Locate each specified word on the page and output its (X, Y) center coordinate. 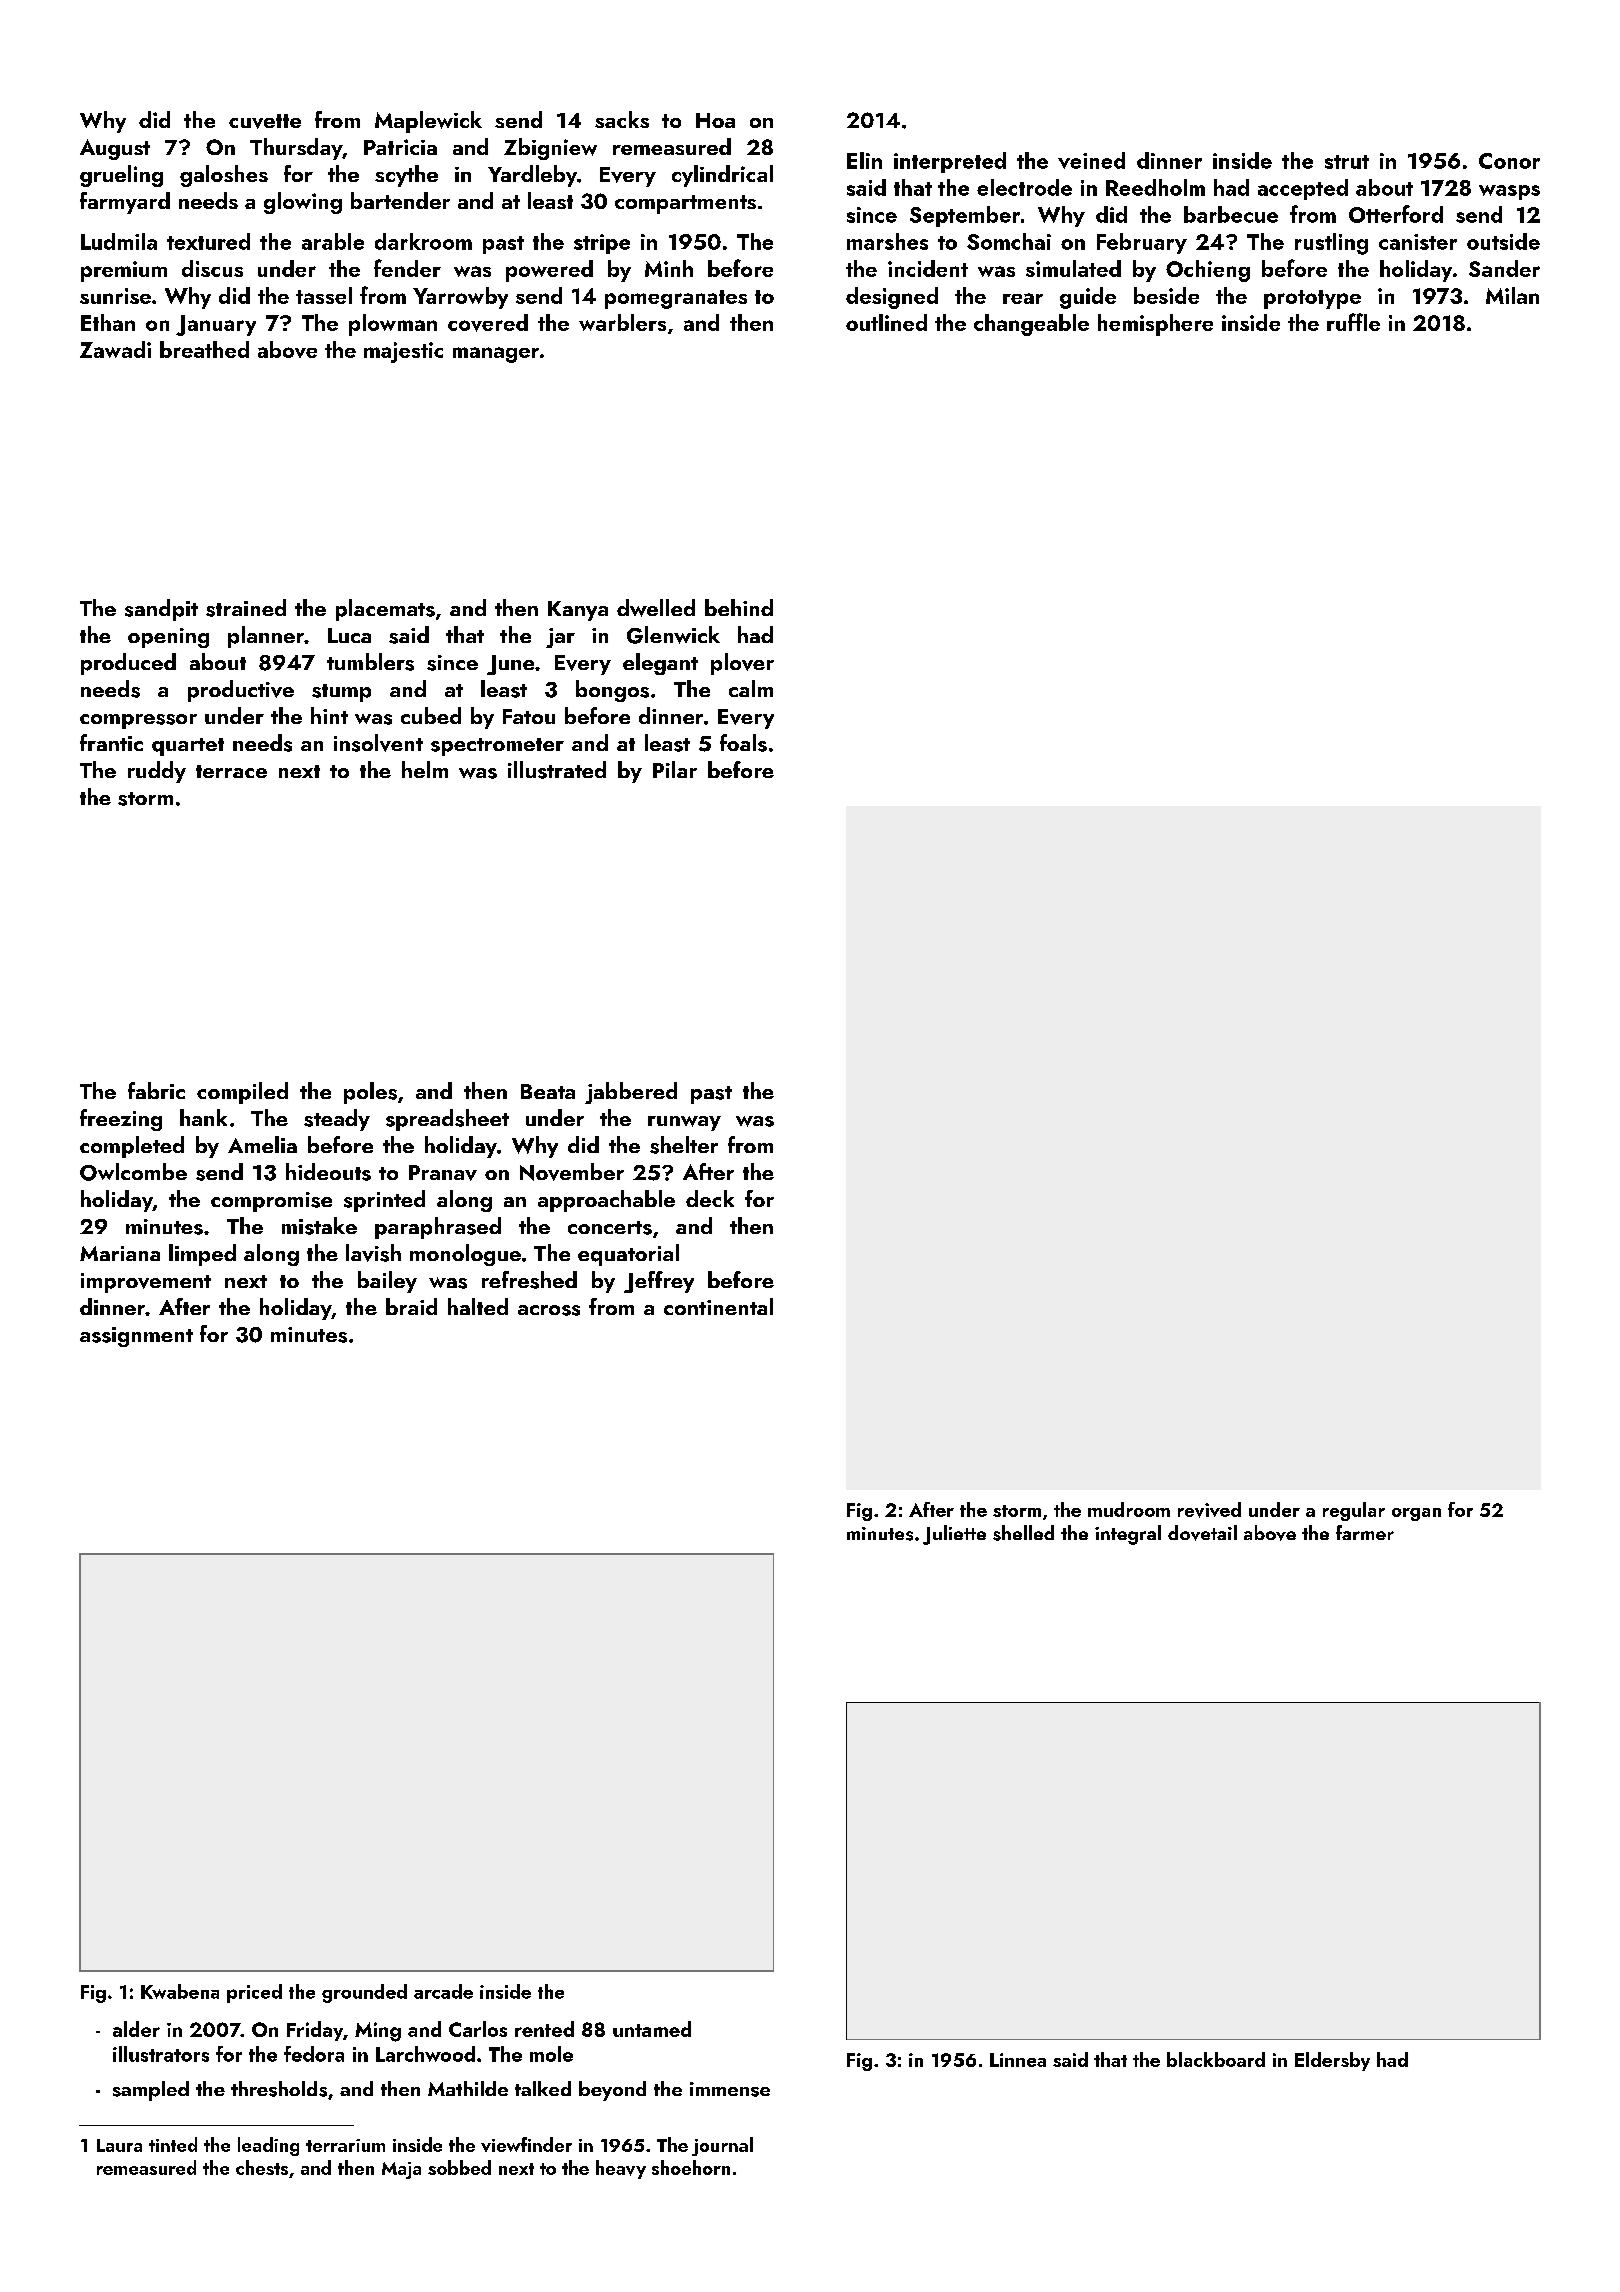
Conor (1509, 161)
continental (718, 1306)
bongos (612, 691)
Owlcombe (133, 1172)
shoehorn (691, 2167)
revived (1209, 1510)
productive (241, 691)
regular (1354, 1511)
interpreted (950, 162)
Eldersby (1332, 2061)
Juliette (954, 1535)
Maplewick (428, 122)
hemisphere (1155, 325)
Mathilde (468, 2088)
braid (411, 1306)
